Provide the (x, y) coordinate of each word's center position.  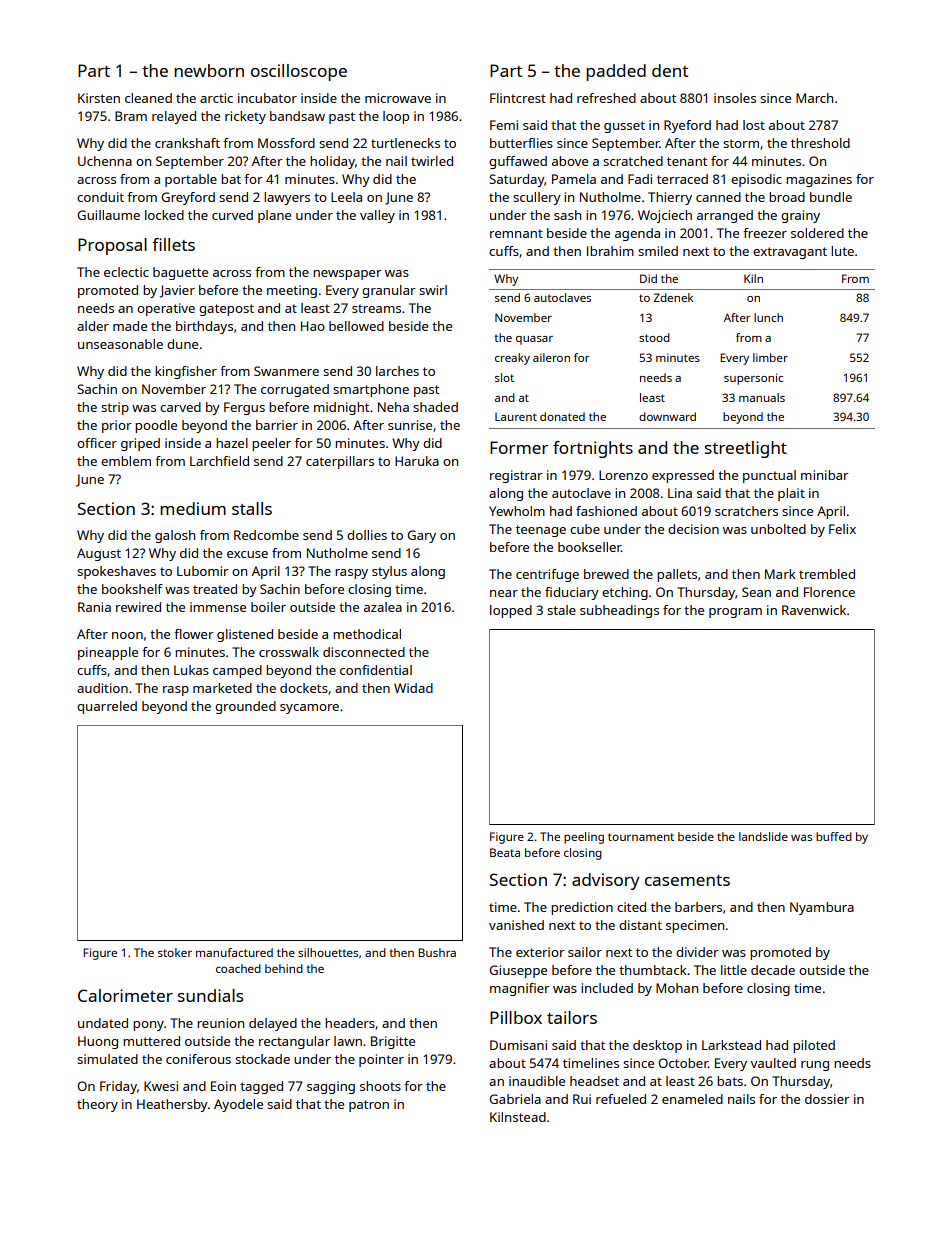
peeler (271, 444)
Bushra (437, 952)
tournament (641, 837)
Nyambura (822, 908)
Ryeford (687, 126)
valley (377, 216)
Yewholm (517, 511)
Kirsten (99, 98)
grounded (245, 707)
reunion (220, 1023)
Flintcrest (518, 98)
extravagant (790, 253)
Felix (842, 529)
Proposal (112, 246)
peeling (584, 838)
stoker (175, 952)
